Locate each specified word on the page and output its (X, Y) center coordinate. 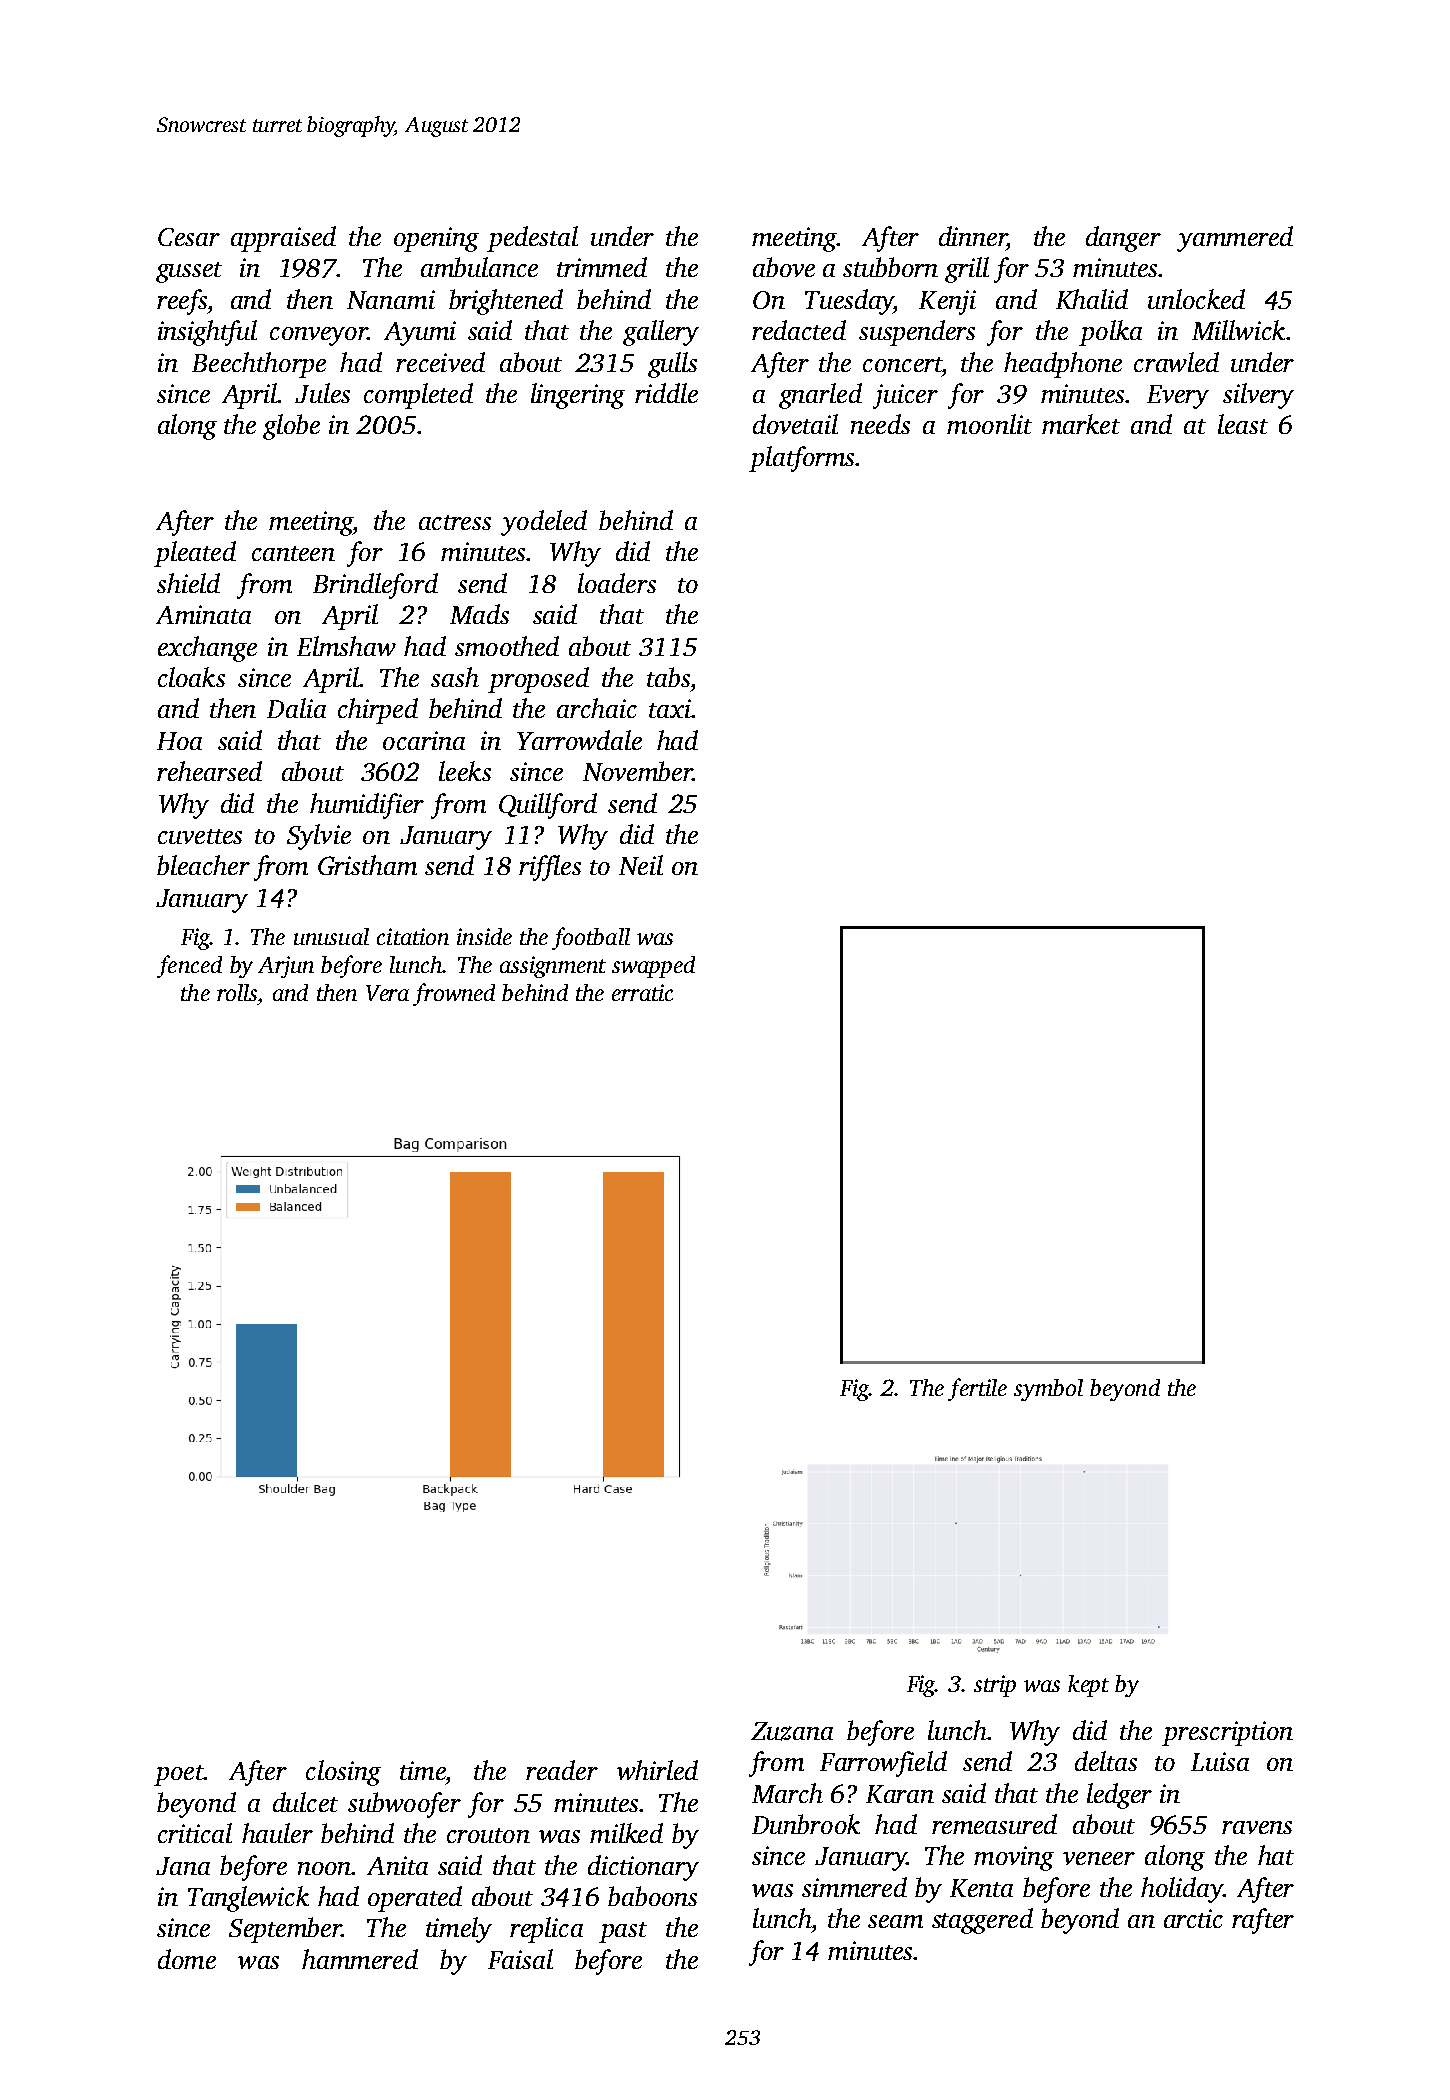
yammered (1235, 239)
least (1243, 424)
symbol (1048, 1390)
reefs (182, 302)
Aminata (203, 614)
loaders (617, 583)
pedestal (532, 239)
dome (187, 1959)
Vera (387, 993)
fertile (977, 1389)
